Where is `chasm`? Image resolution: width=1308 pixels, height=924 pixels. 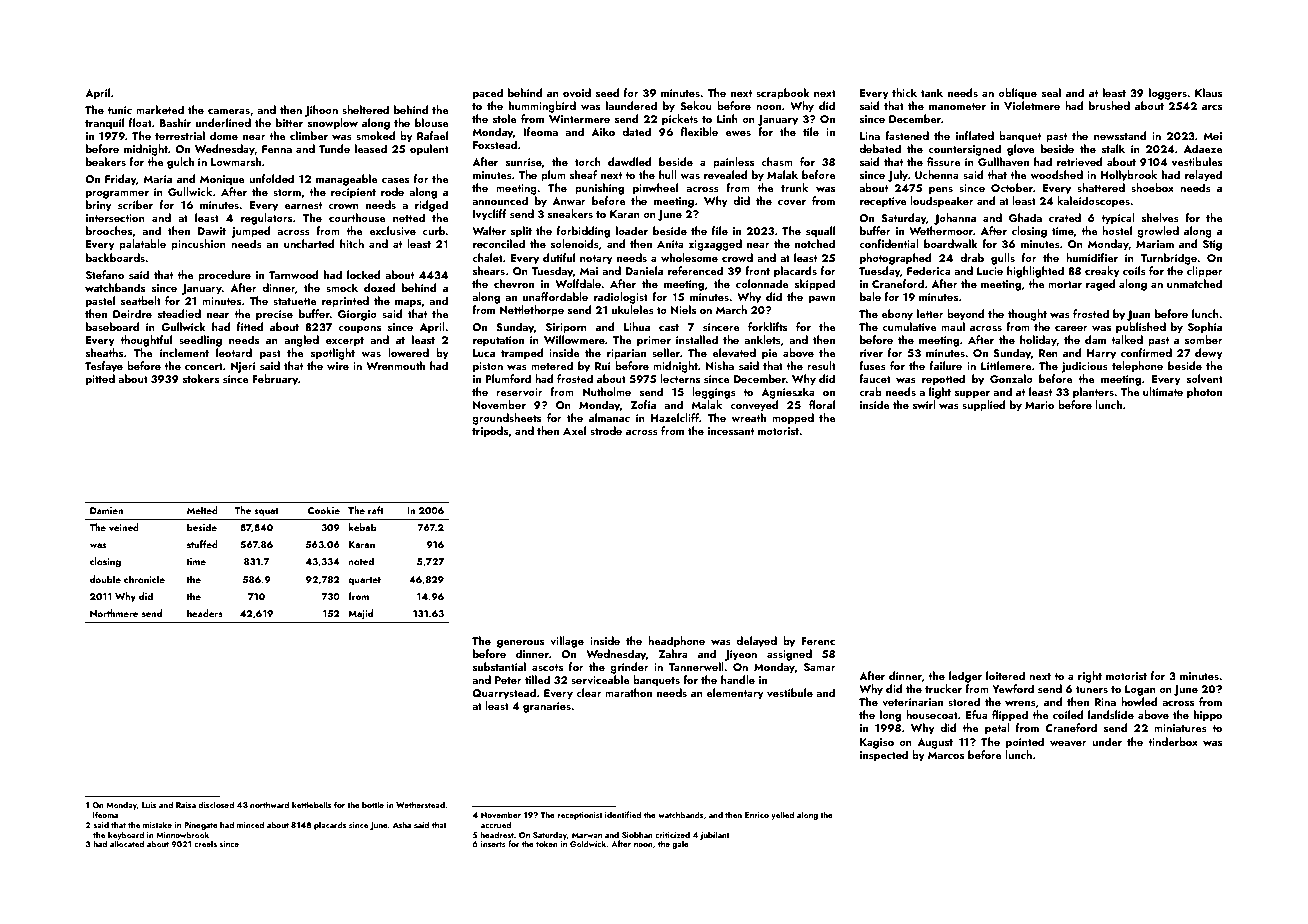
chasm is located at coordinates (777, 161).
